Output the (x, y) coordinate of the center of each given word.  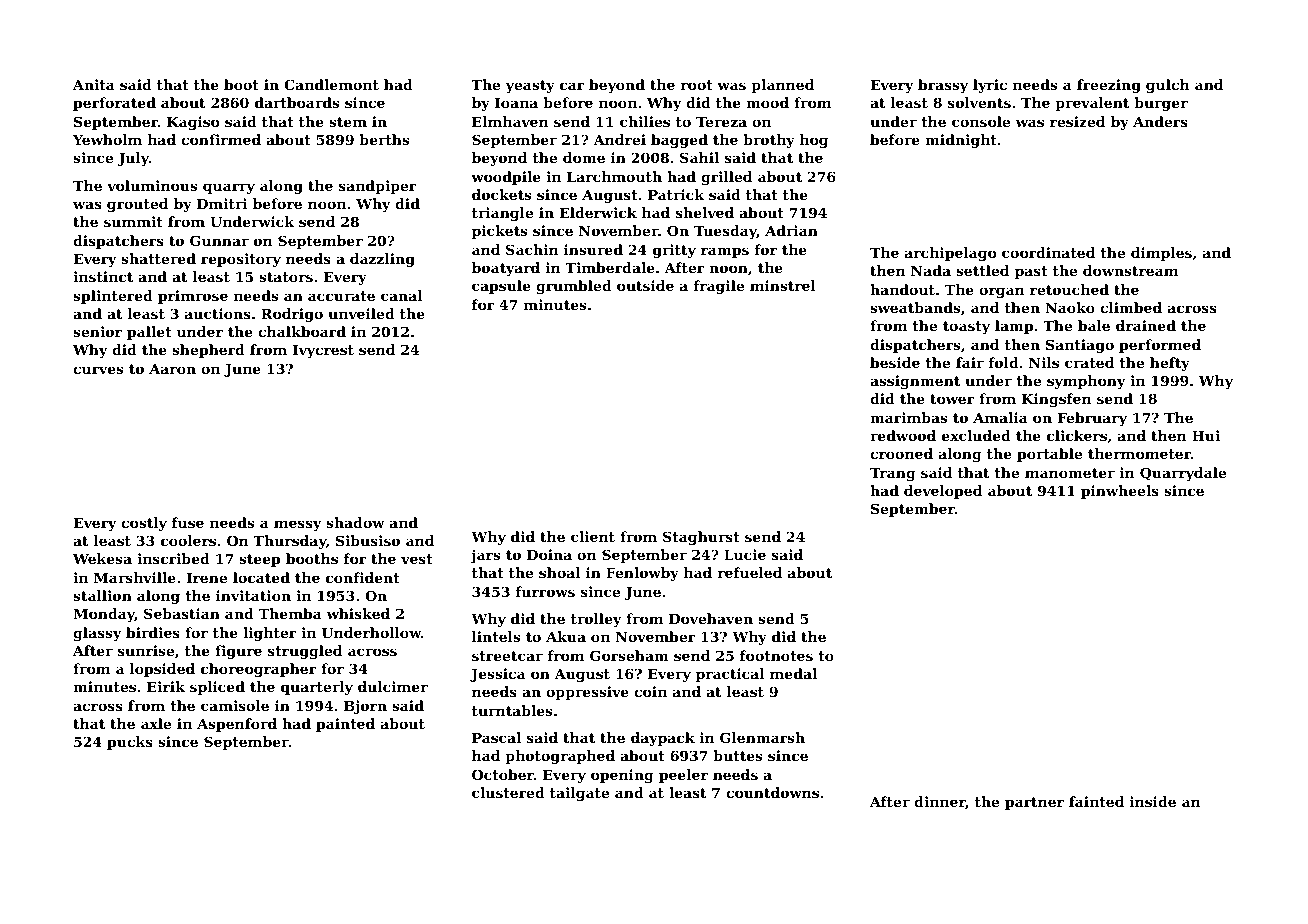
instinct (103, 276)
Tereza (721, 122)
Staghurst (701, 538)
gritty (674, 251)
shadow (355, 522)
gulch (1168, 86)
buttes (737, 755)
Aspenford (237, 725)
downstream (1130, 270)
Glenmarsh (762, 737)
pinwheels (1120, 492)
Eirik (166, 686)
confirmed (221, 139)
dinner (940, 802)
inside (1153, 801)
